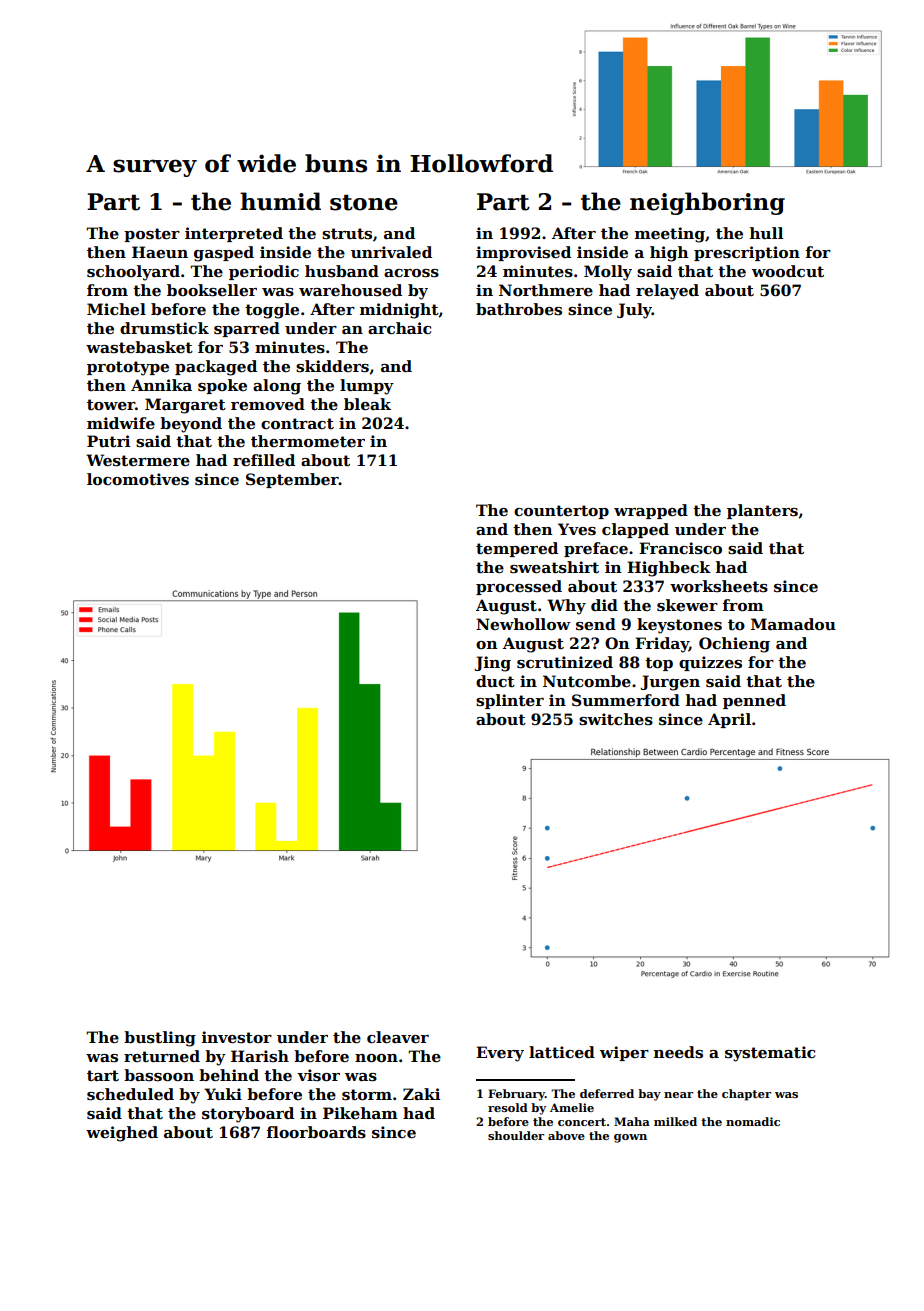 This screenshot has width=924, height=1311. What do you see at coordinates (523, 253) in the screenshot?
I see `improvised` at bounding box center [523, 253].
